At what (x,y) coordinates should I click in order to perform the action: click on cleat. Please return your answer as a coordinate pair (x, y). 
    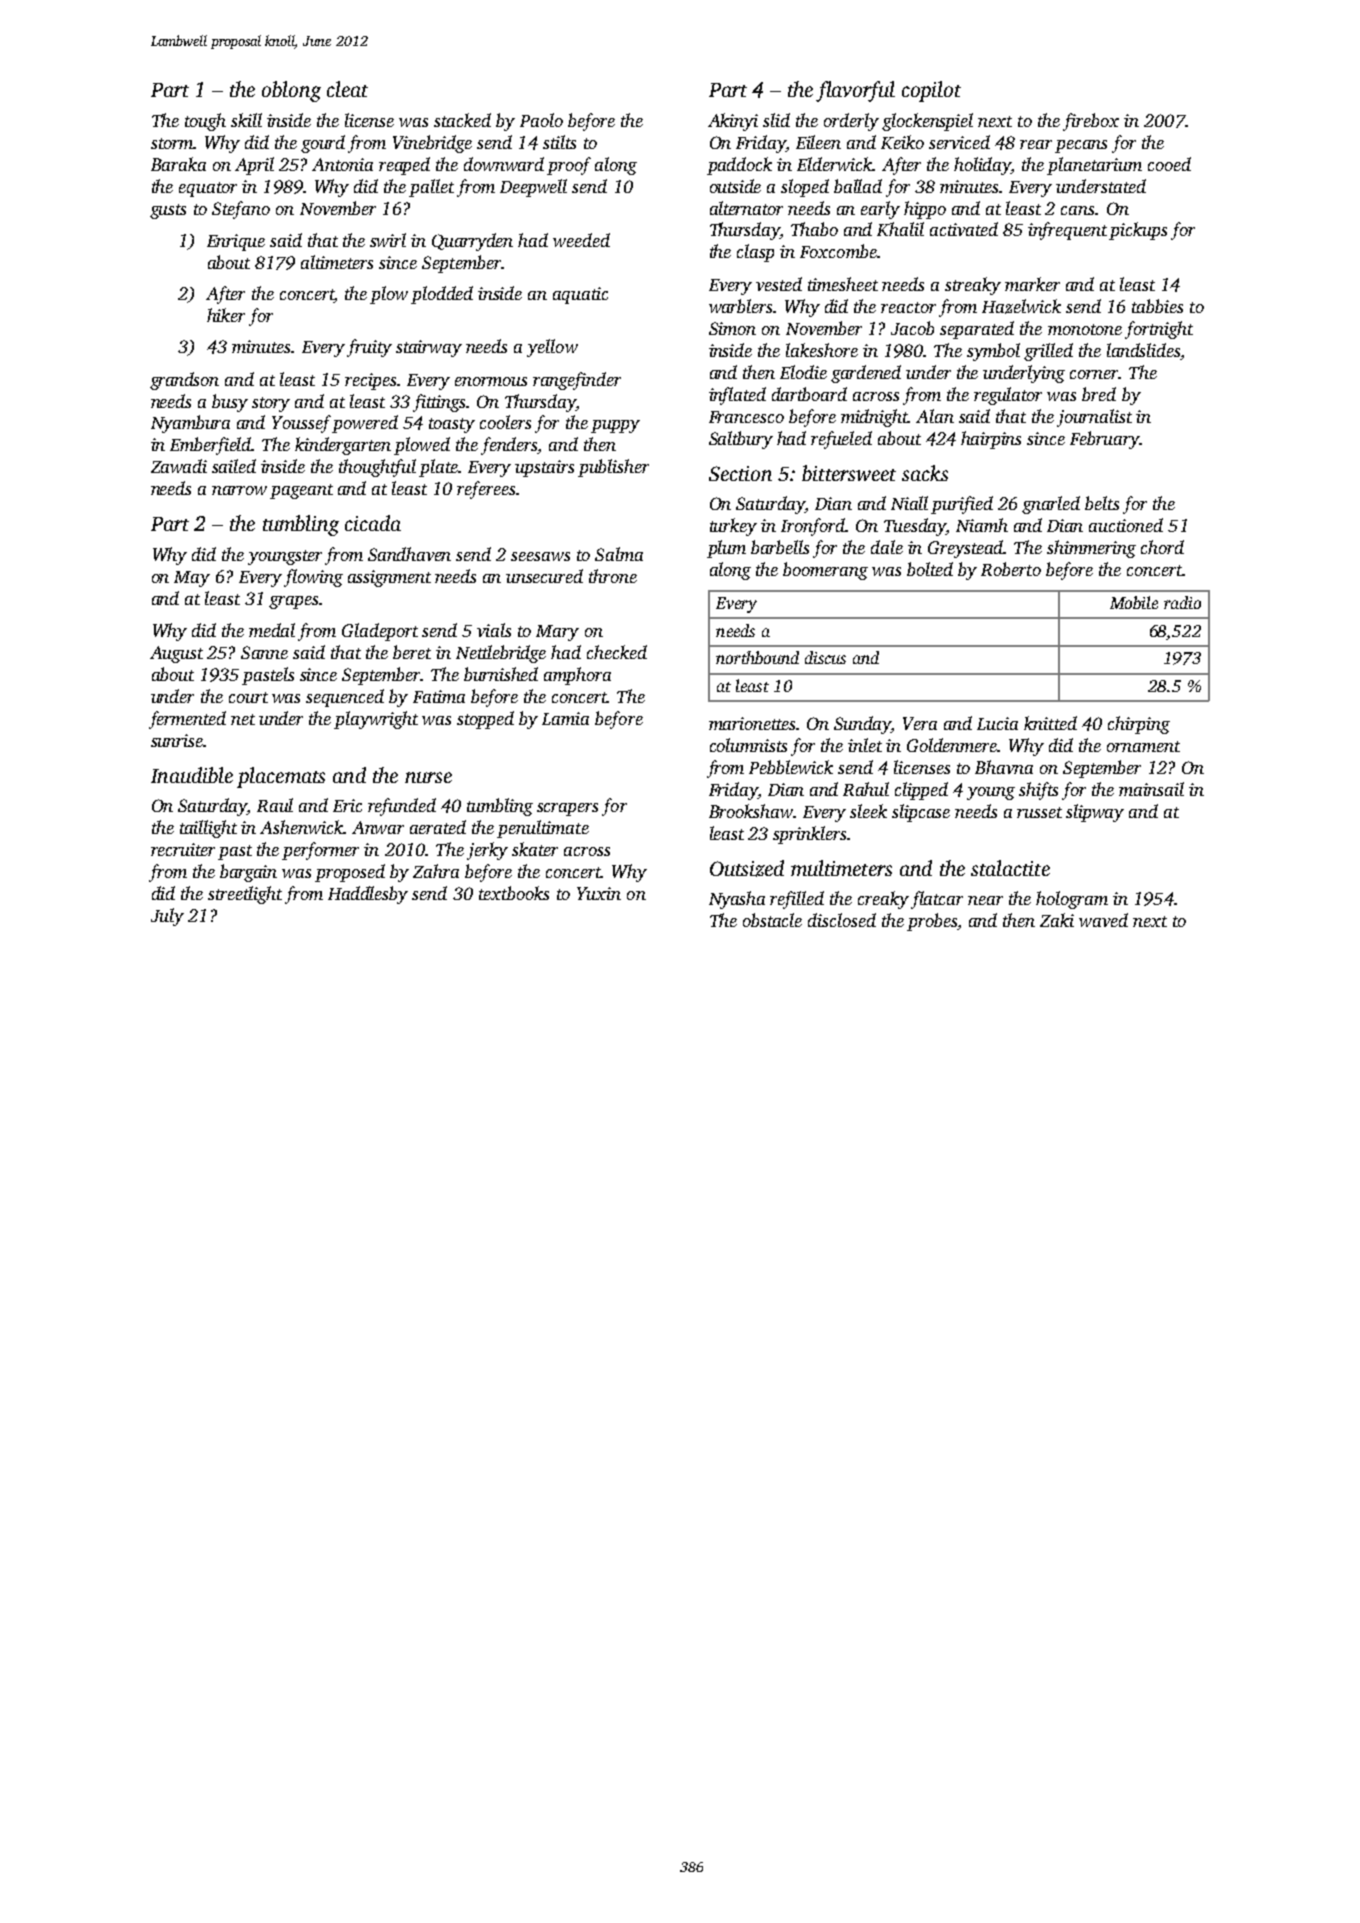
    Looking at the image, I should click on (347, 89).
